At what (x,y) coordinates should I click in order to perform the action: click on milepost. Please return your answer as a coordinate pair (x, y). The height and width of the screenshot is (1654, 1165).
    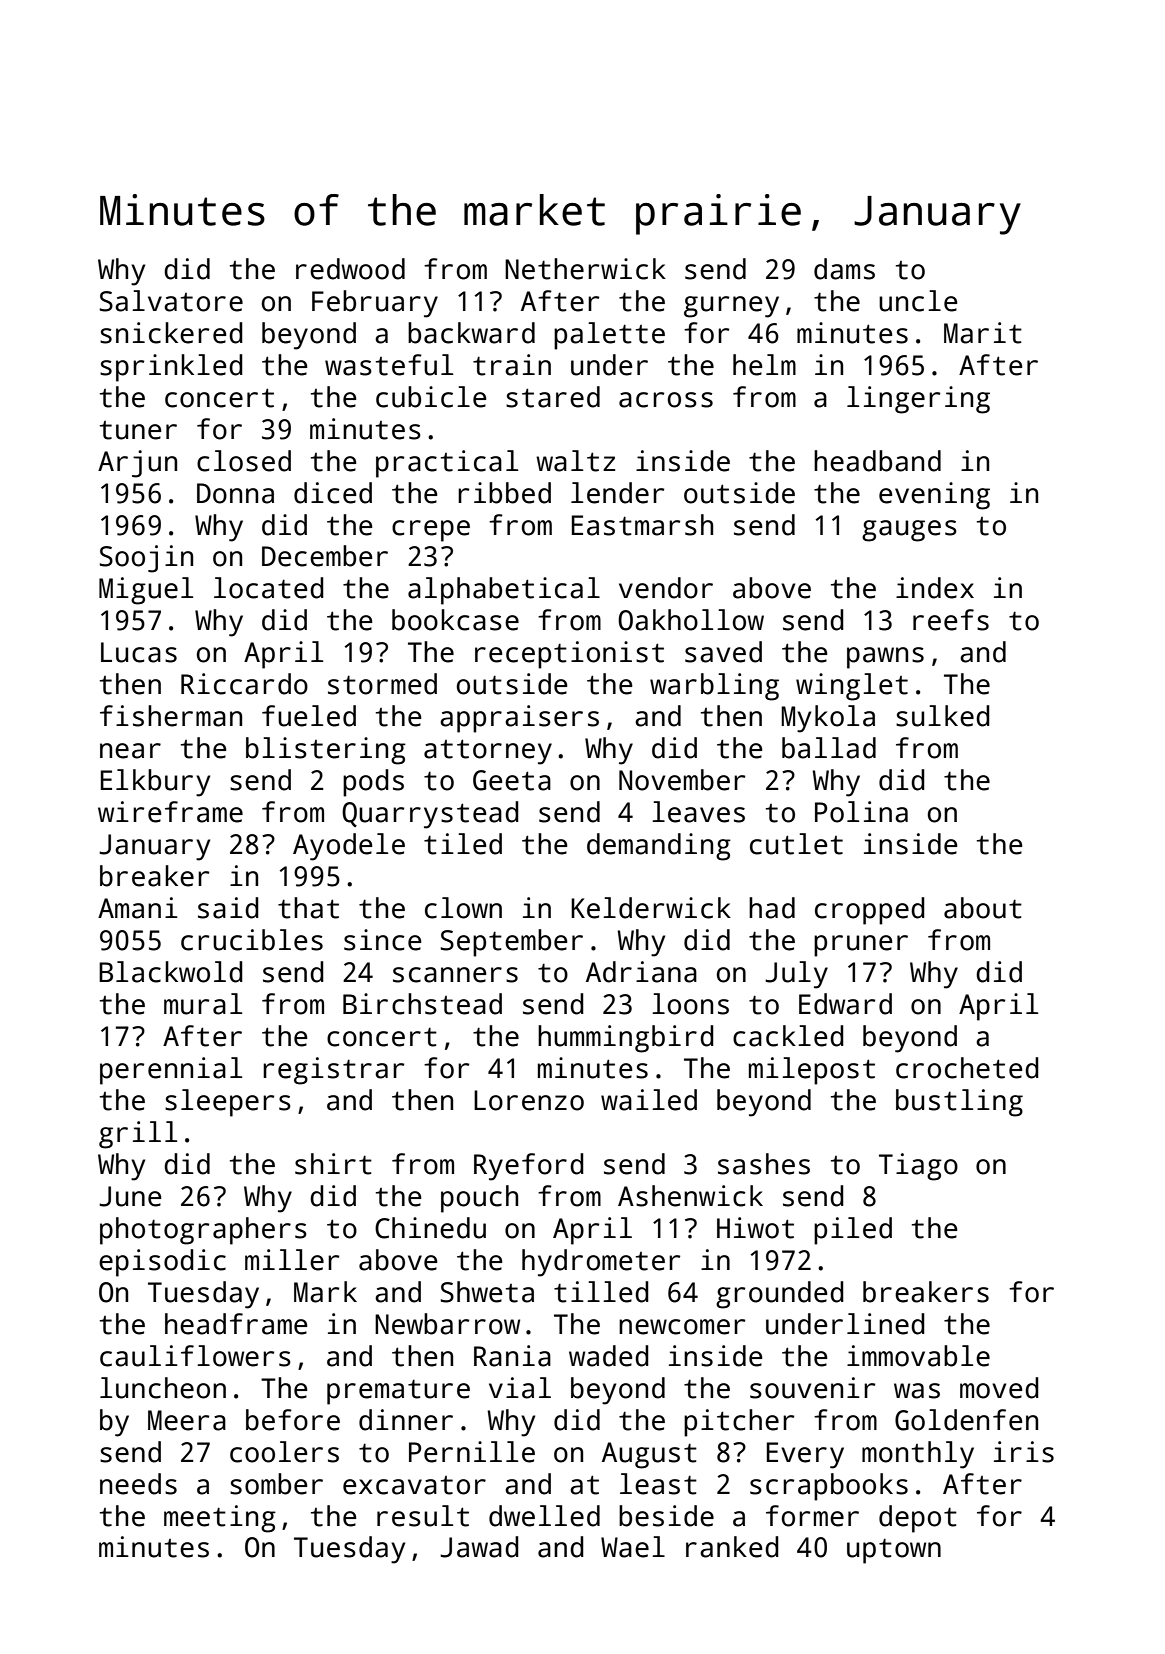
    Looking at the image, I should click on (812, 1071).
